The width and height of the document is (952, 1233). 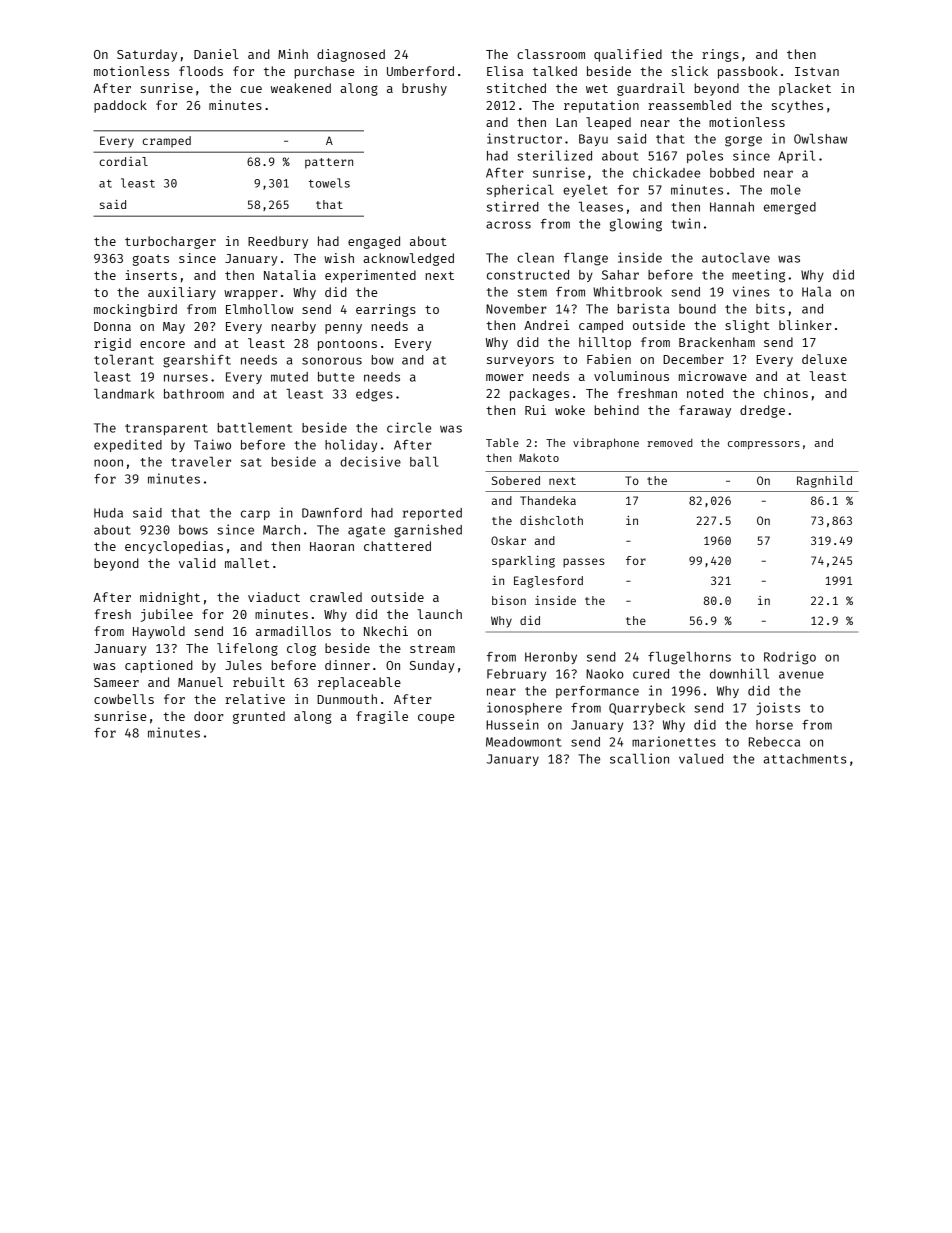 I want to click on battlement, so click(x=255, y=428).
